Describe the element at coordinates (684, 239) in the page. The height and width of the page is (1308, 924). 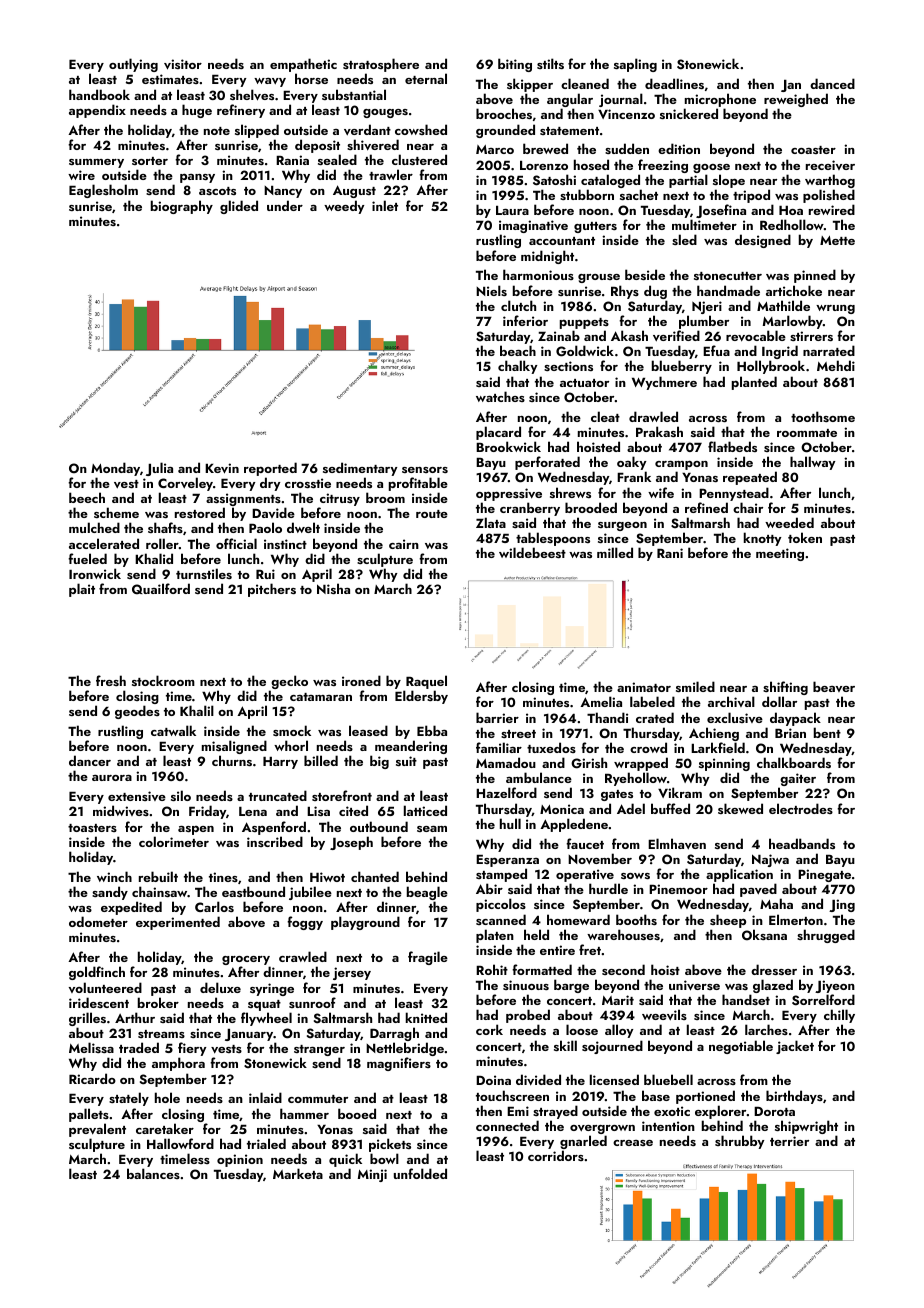
I see `sled` at that location.
